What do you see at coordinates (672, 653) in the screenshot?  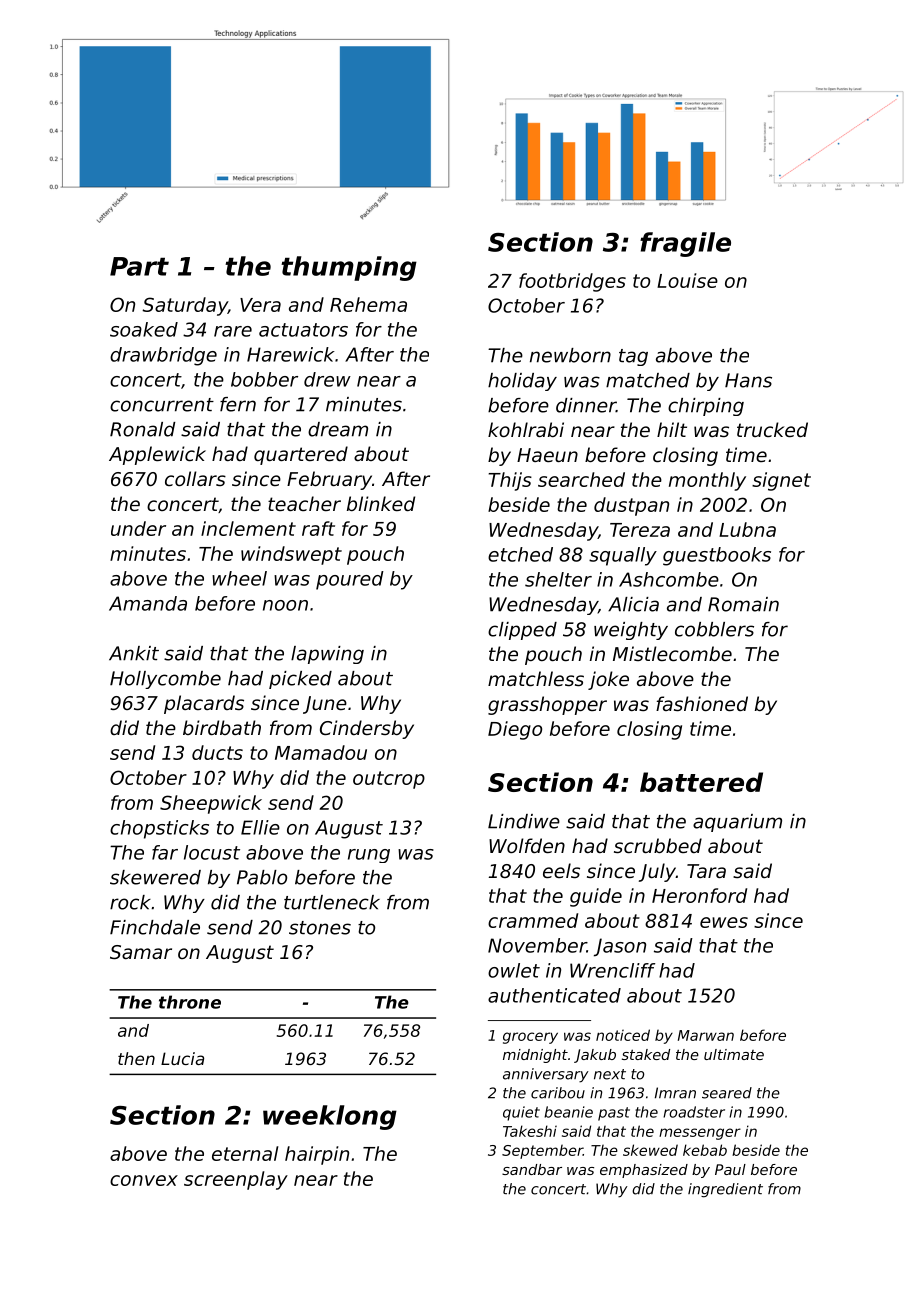 I see `Mistlecombe` at bounding box center [672, 653].
